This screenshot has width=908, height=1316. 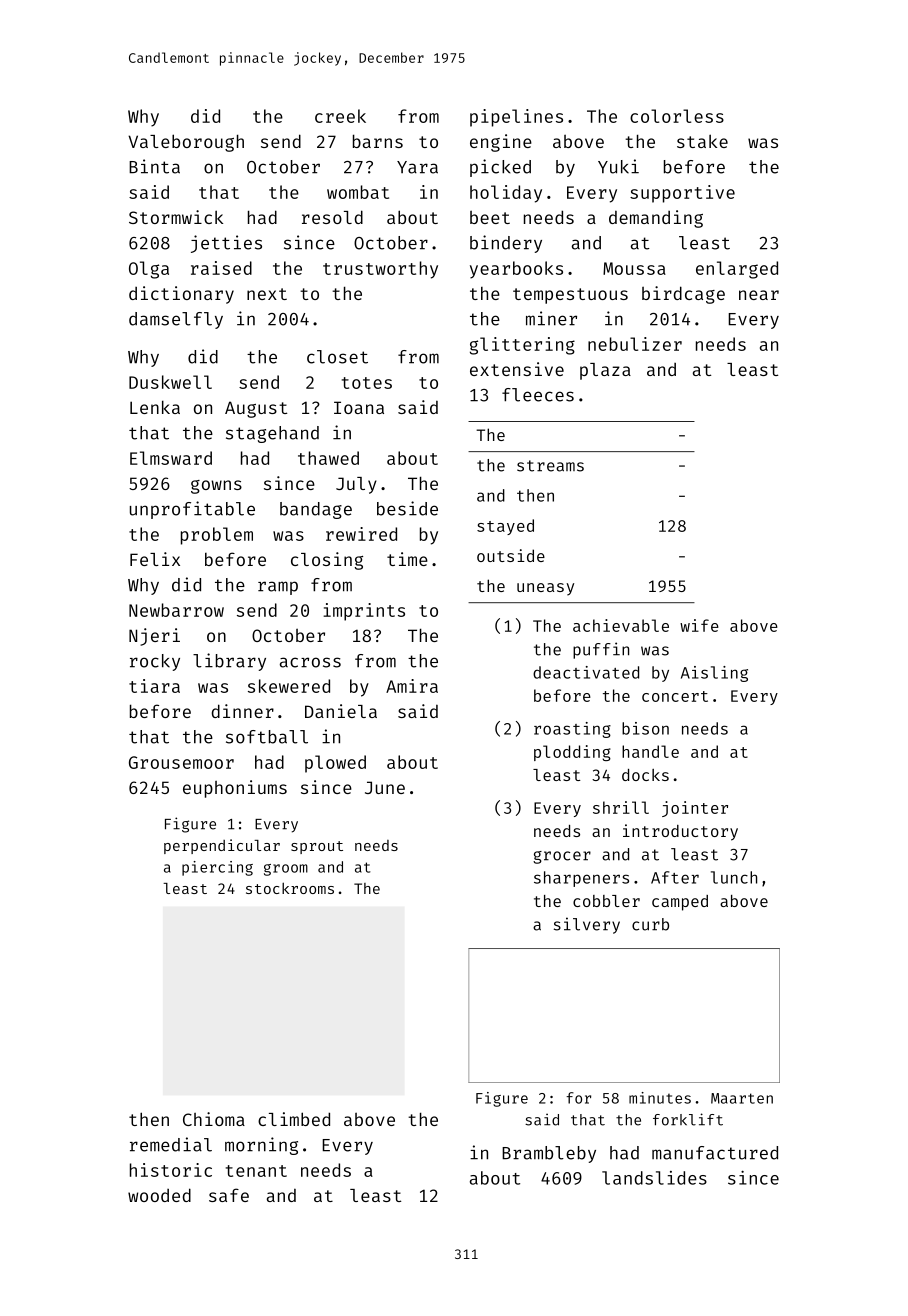 I want to click on Ioana, so click(x=359, y=407).
